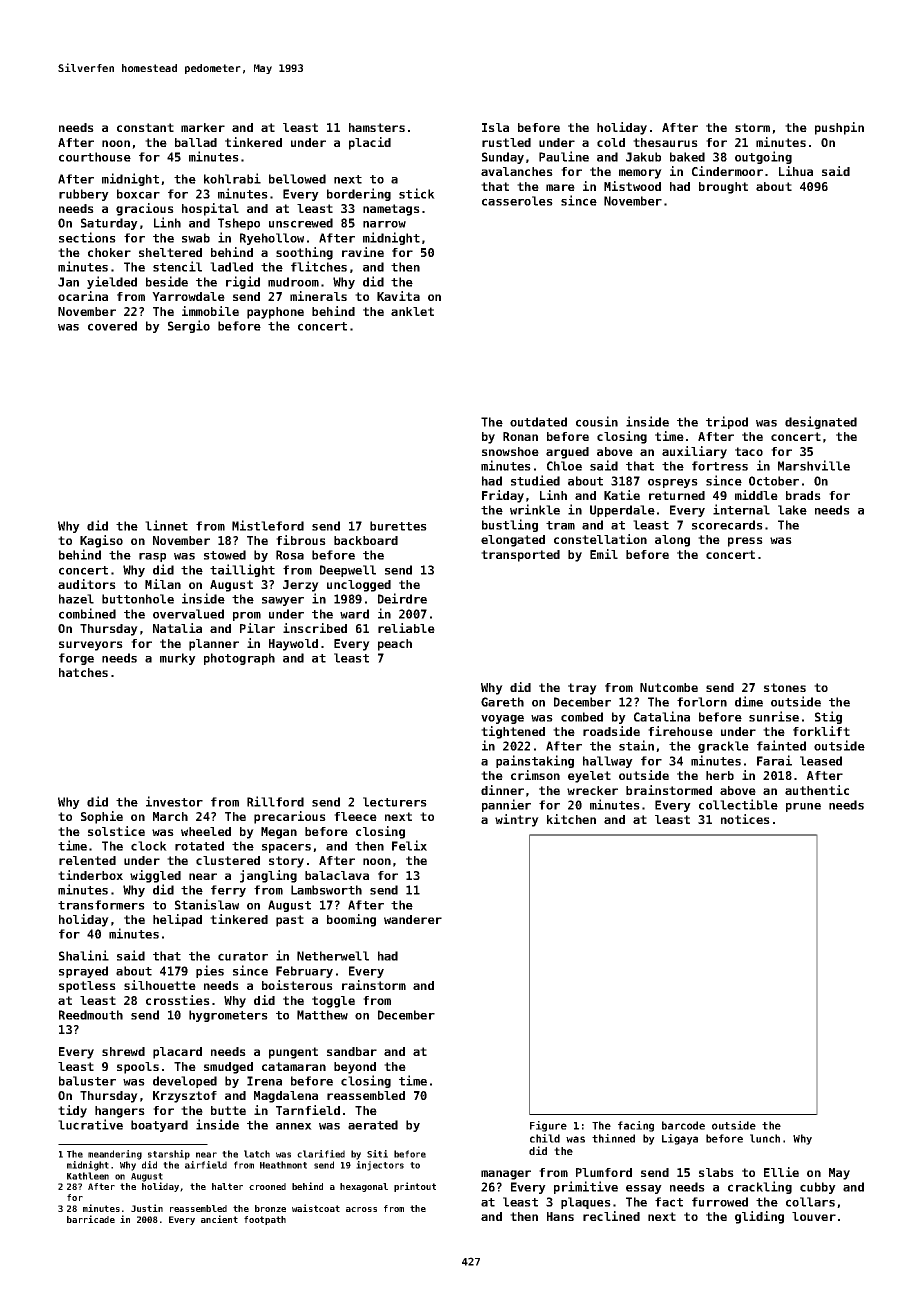  Describe the element at coordinates (225, 555) in the image. I see `stowed` at that location.
